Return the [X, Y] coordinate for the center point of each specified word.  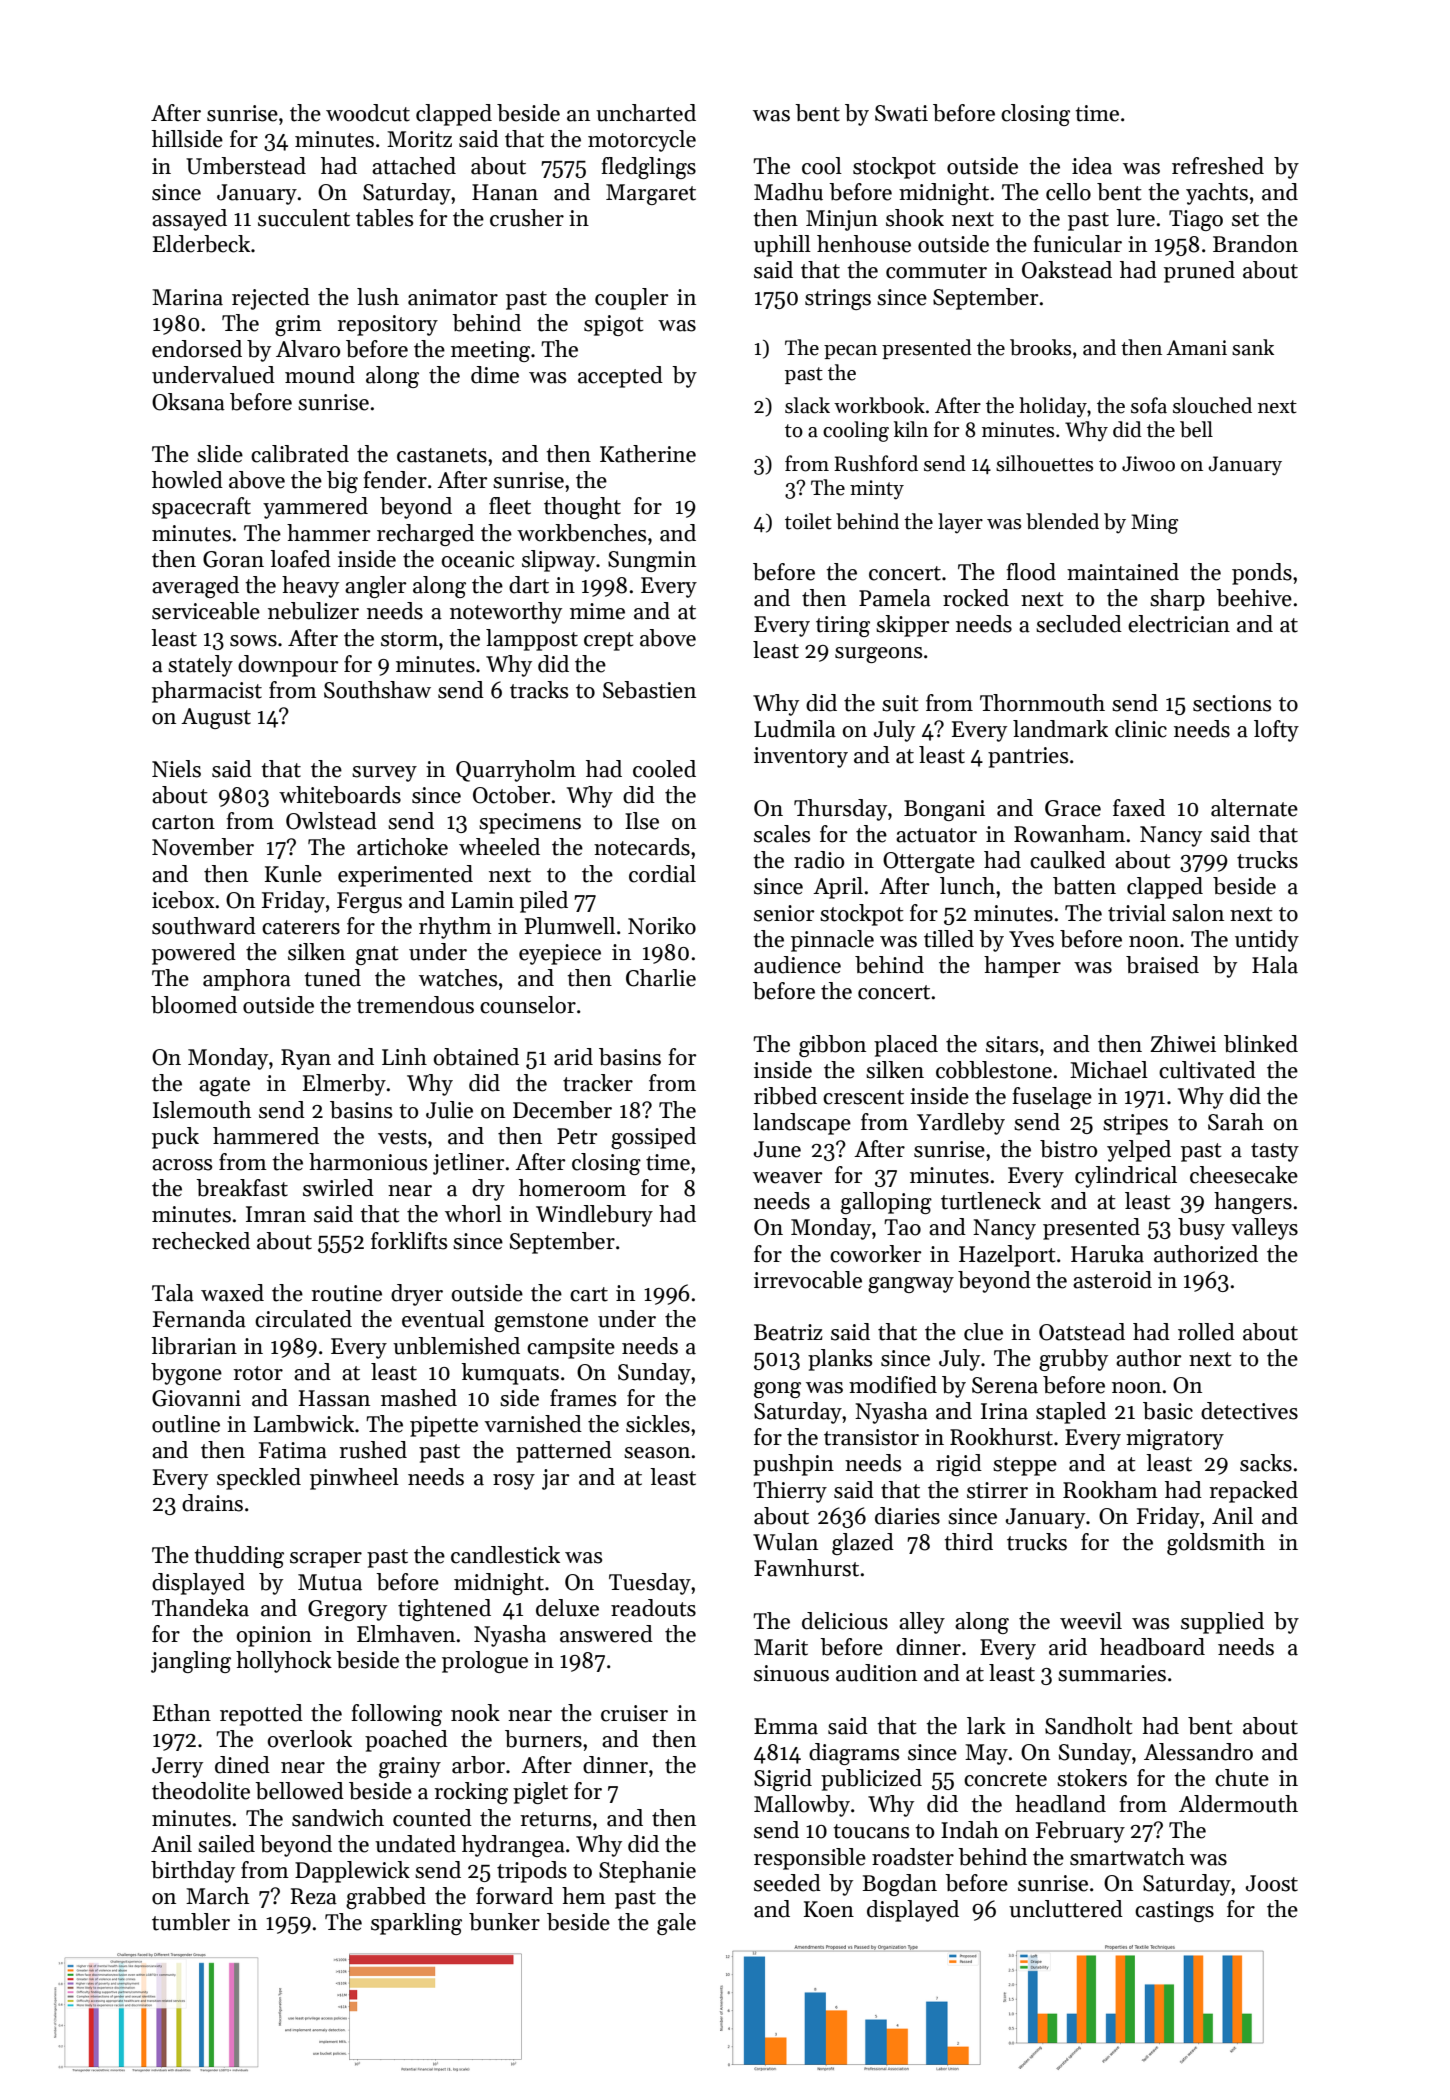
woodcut [368, 113]
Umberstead [246, 166]
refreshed [1218, 166]
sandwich [338, 1818]
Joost [1272, 1883]
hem [584, 1896]
